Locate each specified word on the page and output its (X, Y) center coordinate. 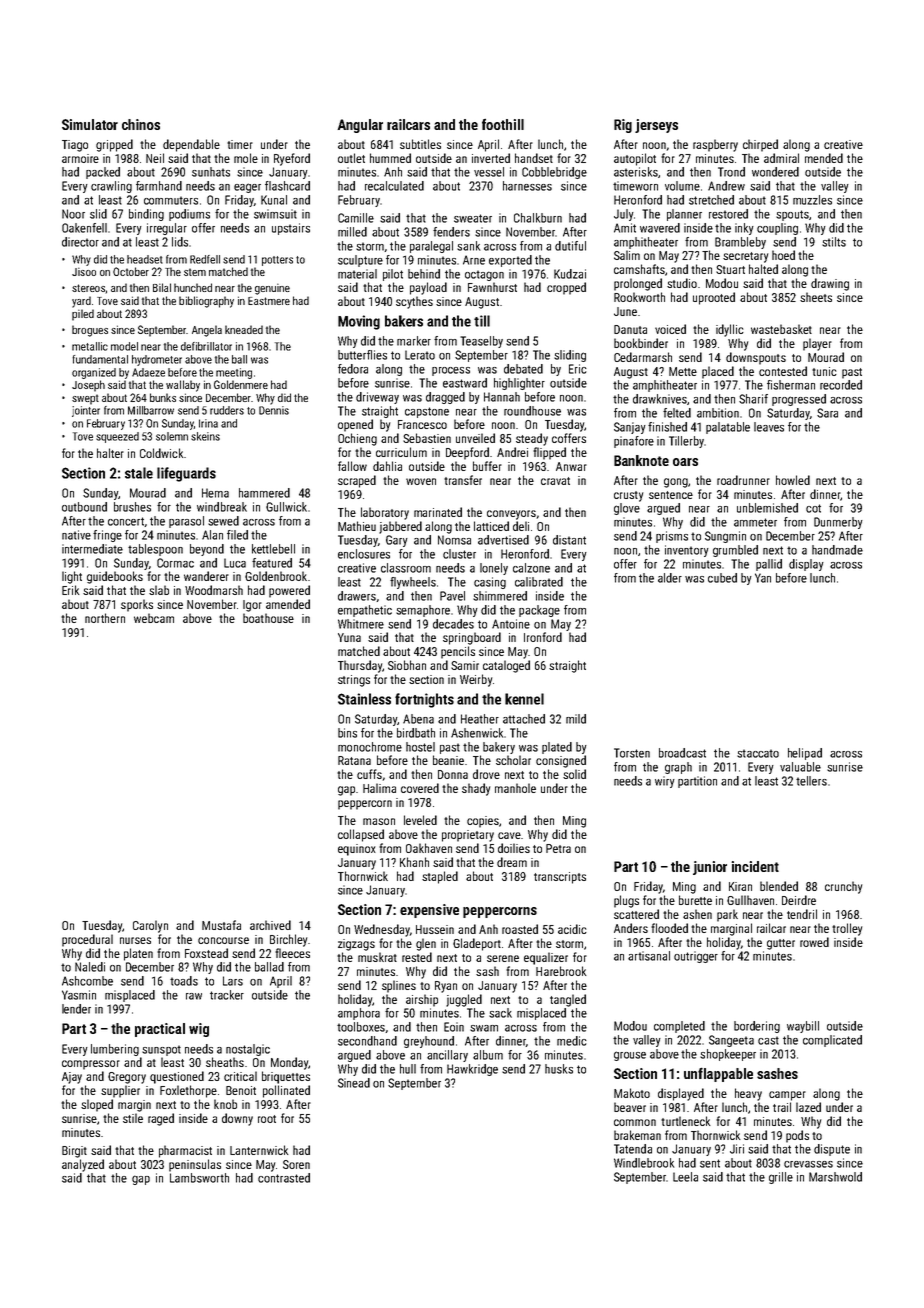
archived (270, 925)
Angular (360, 126)
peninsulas (195, 1165)
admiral (781, 158)
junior (710, 868)
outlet (351, 158)
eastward (465, 383)
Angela (207, 331)
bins (347, 733)
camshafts (639, 269)
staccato (758, 753)
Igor (252, 606)
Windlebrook (644, 1163)
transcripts (560, 878)
